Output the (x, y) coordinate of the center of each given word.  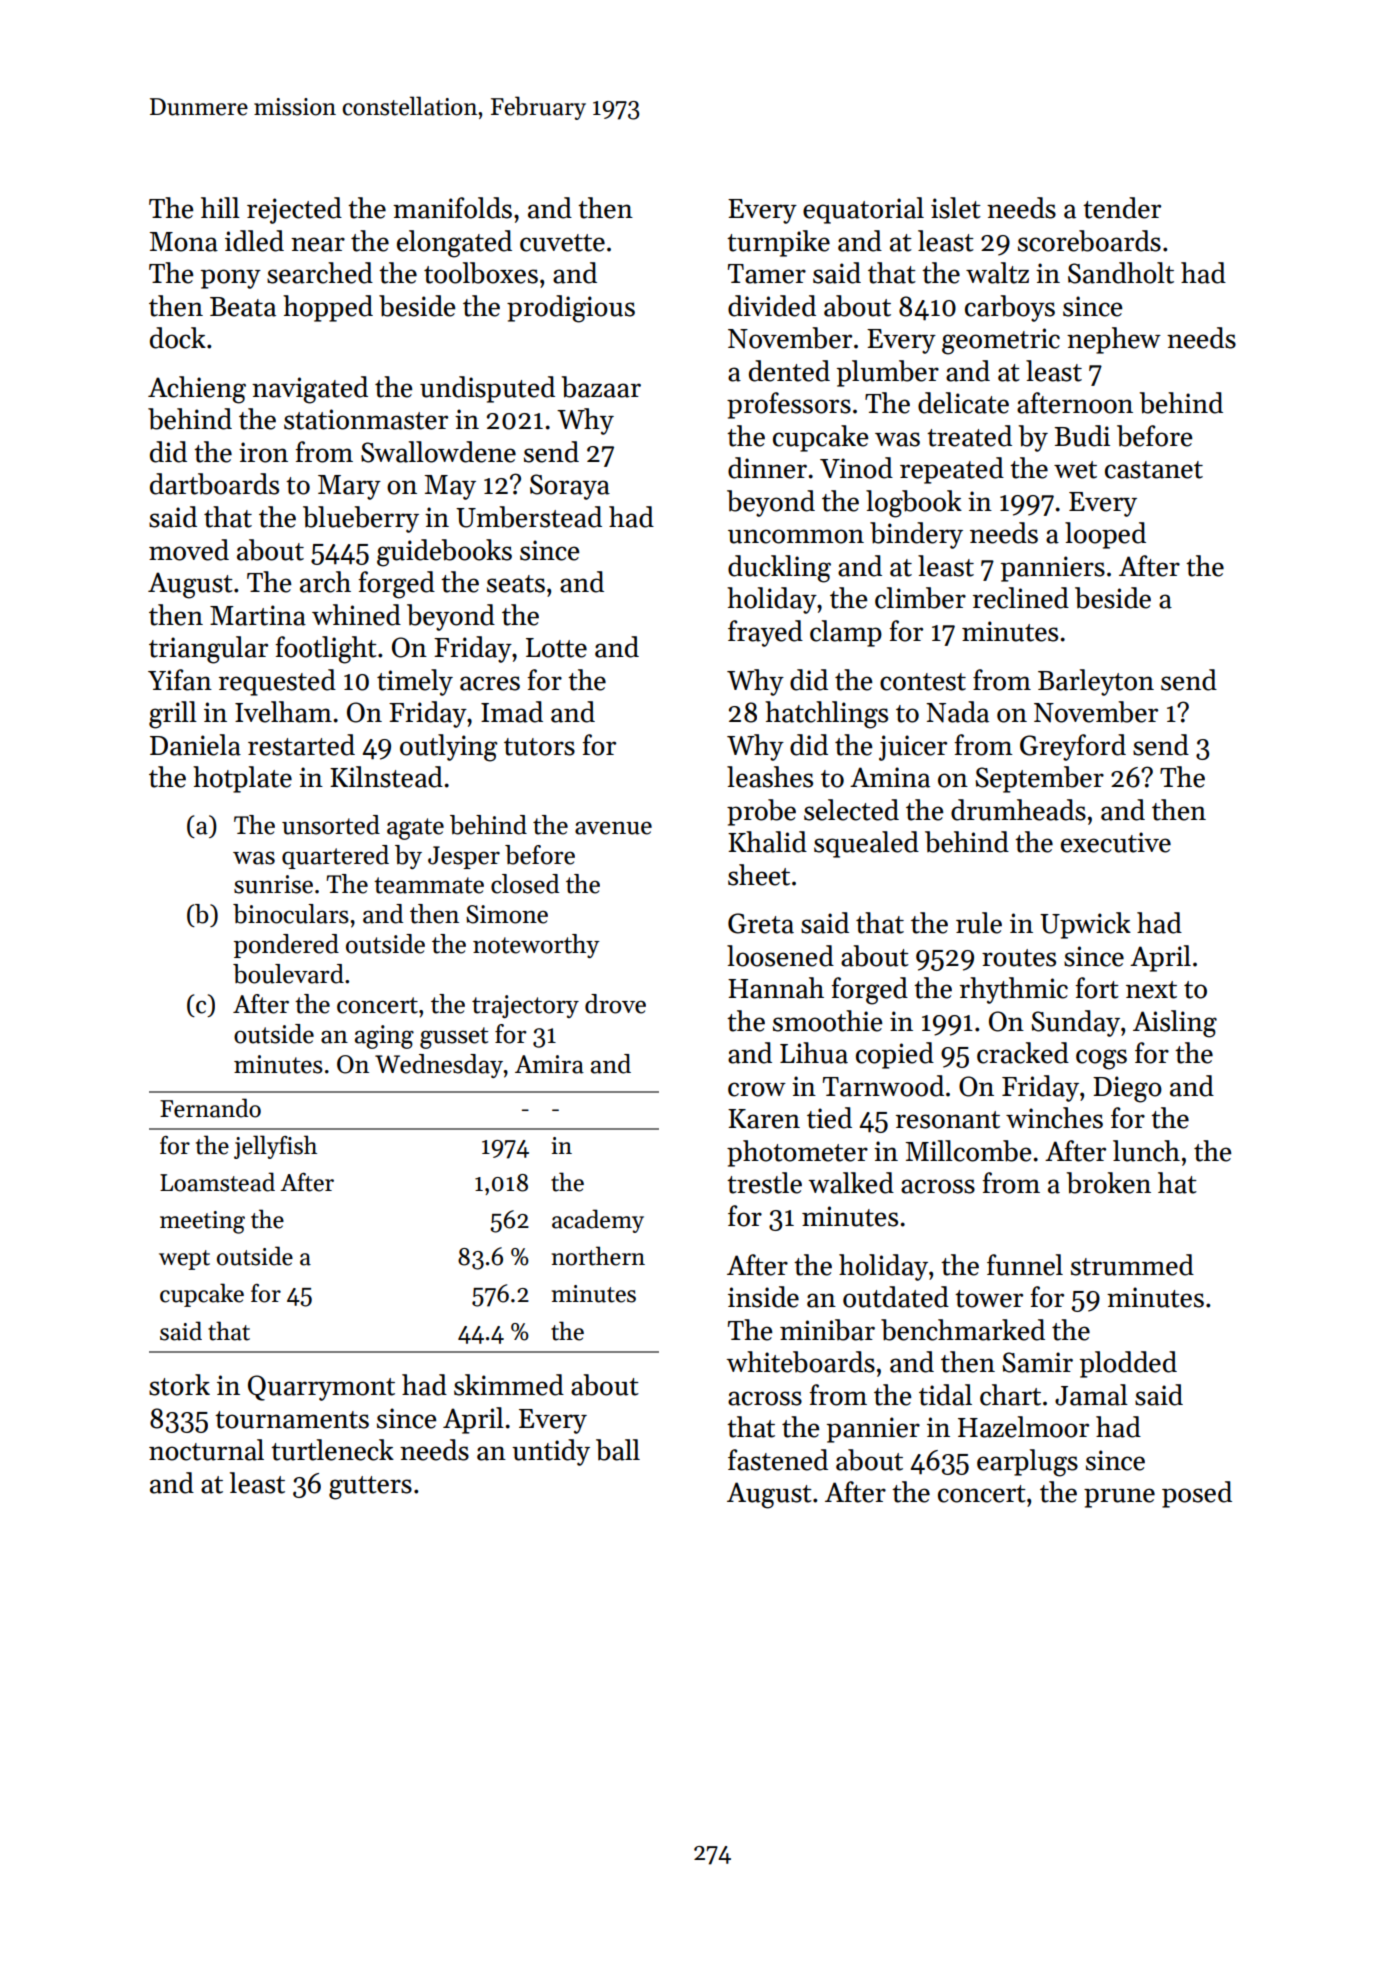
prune (1119, 1498)
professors (789, 405)
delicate (963, 403)
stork (179, 1385)
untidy (551, 1452)
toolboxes (481, 273)
